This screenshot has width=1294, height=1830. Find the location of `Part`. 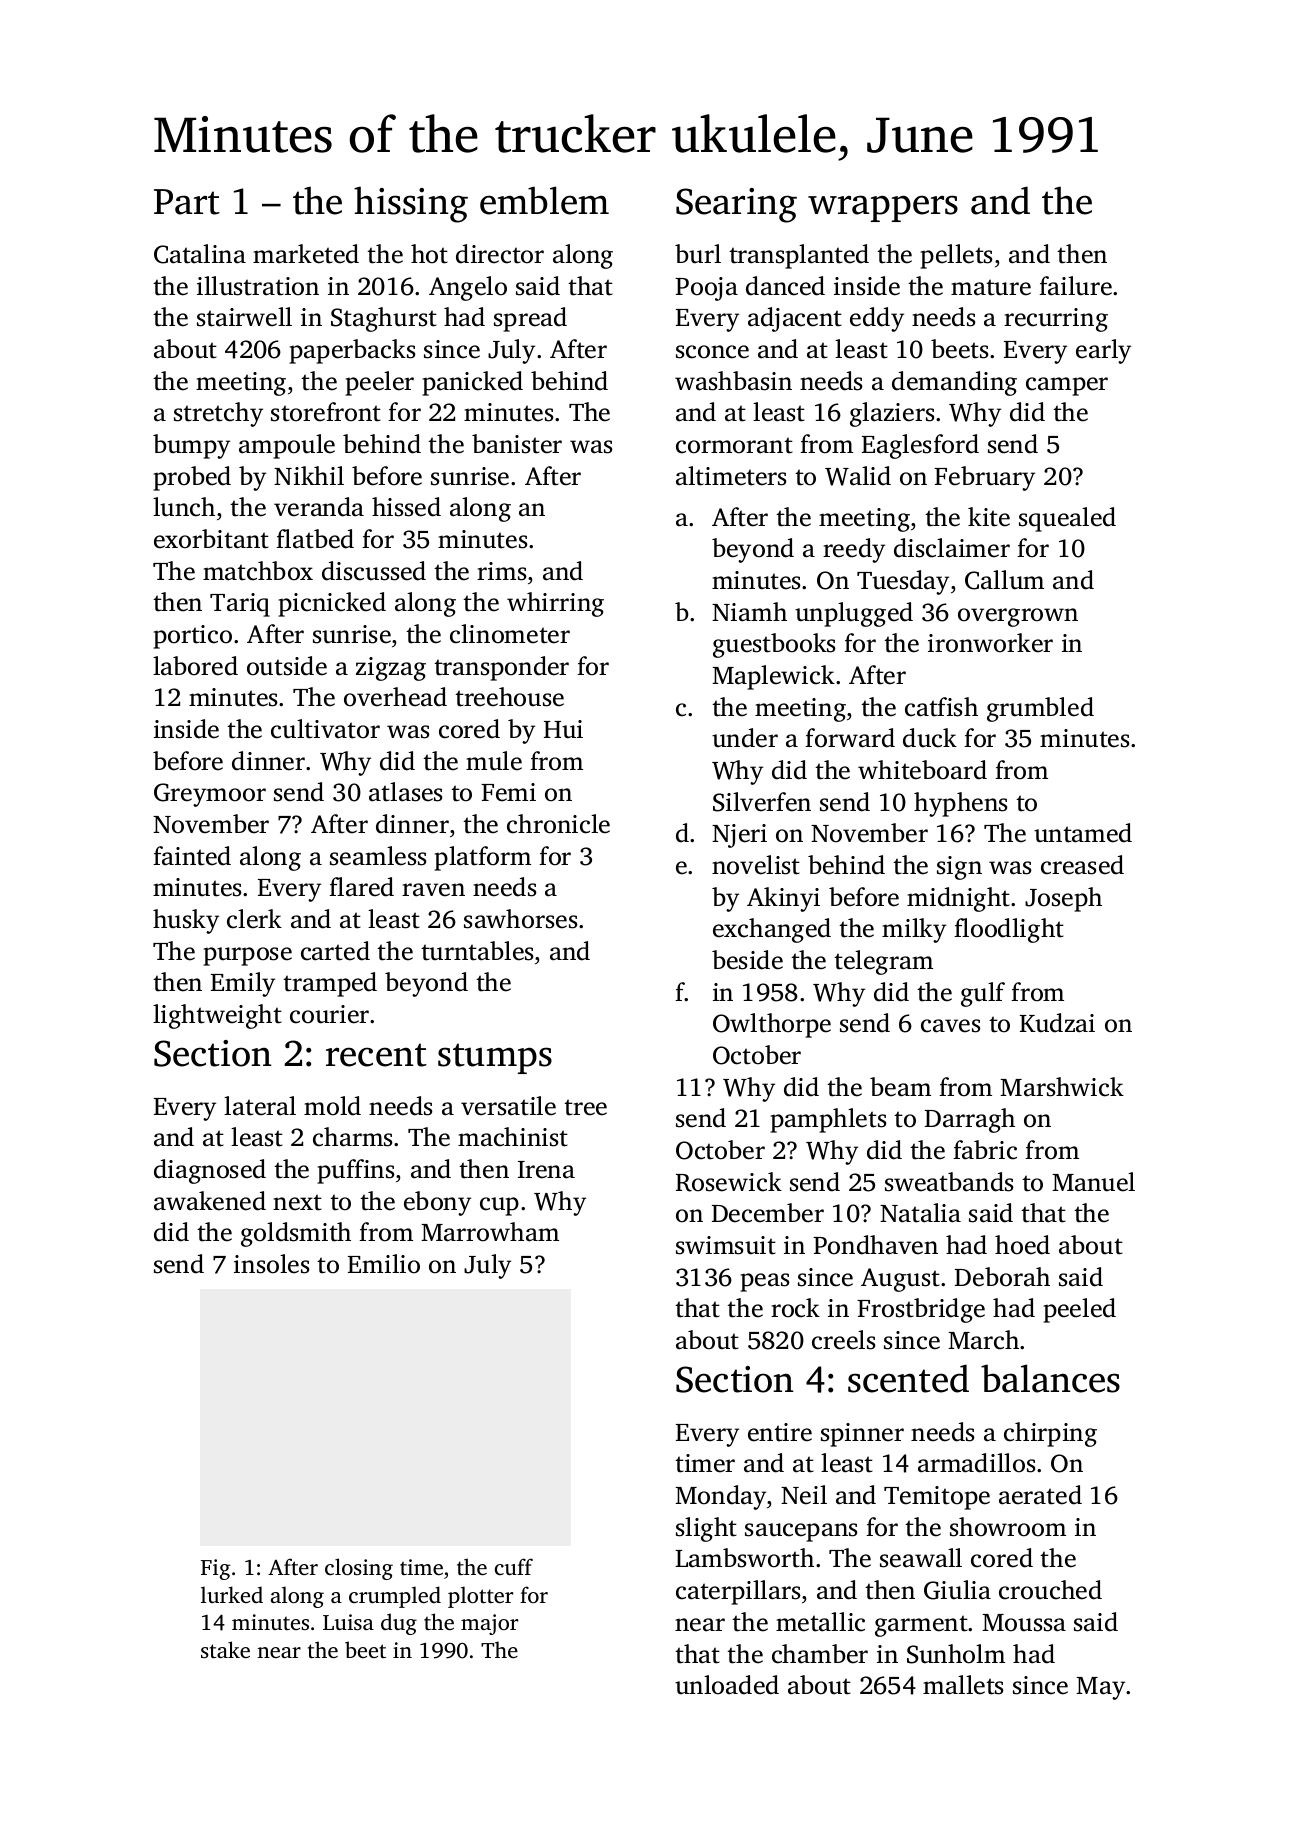

Part is located at coordinates (187, 202).
